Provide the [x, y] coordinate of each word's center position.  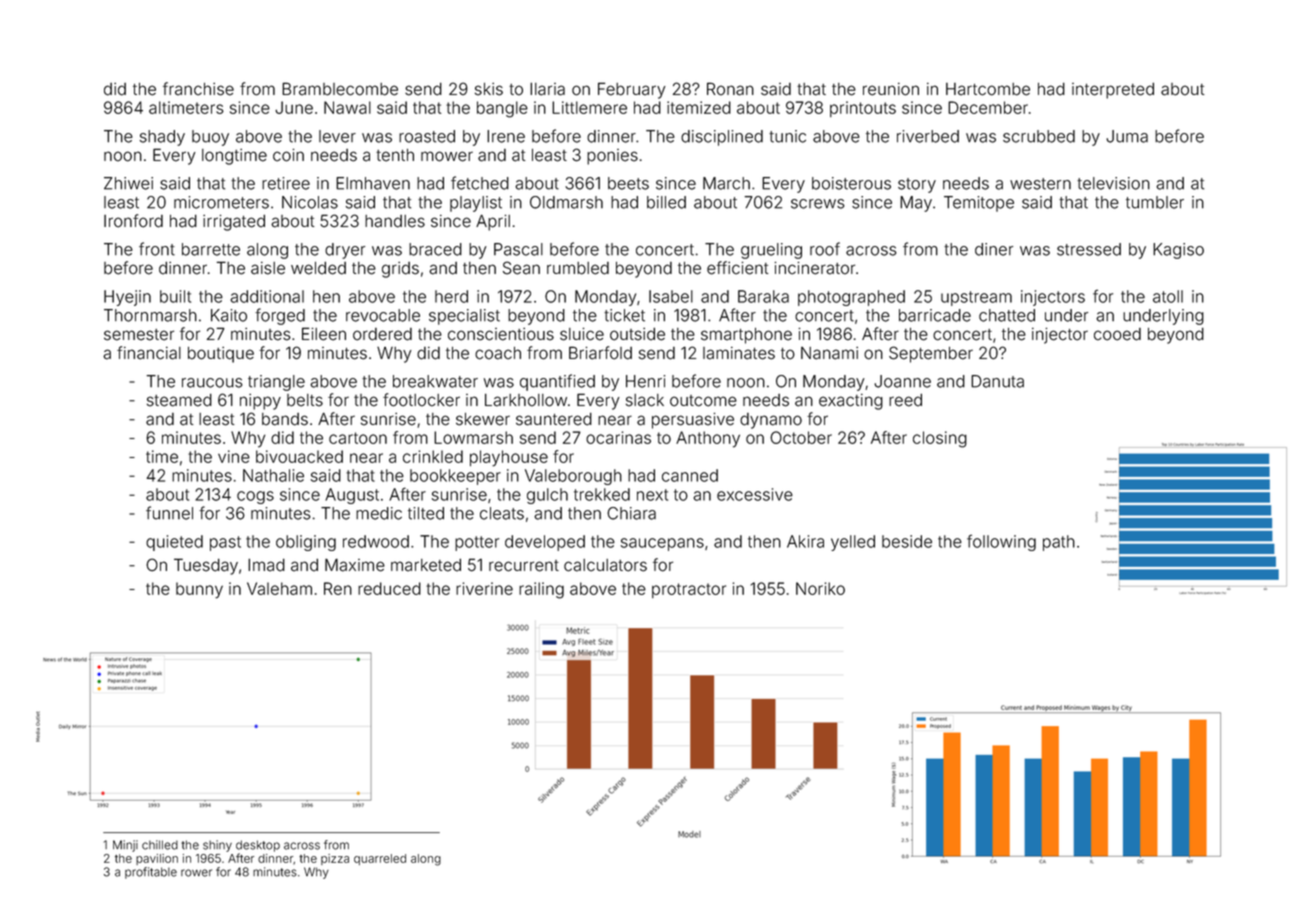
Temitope [979, 204]
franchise [198, 89]
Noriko [820, 588]
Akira [805, 541]
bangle [502, 109]
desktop [258, 846]
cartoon [358, 438]
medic [379, 513]
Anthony [708, 439]
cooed [1117, 334]
